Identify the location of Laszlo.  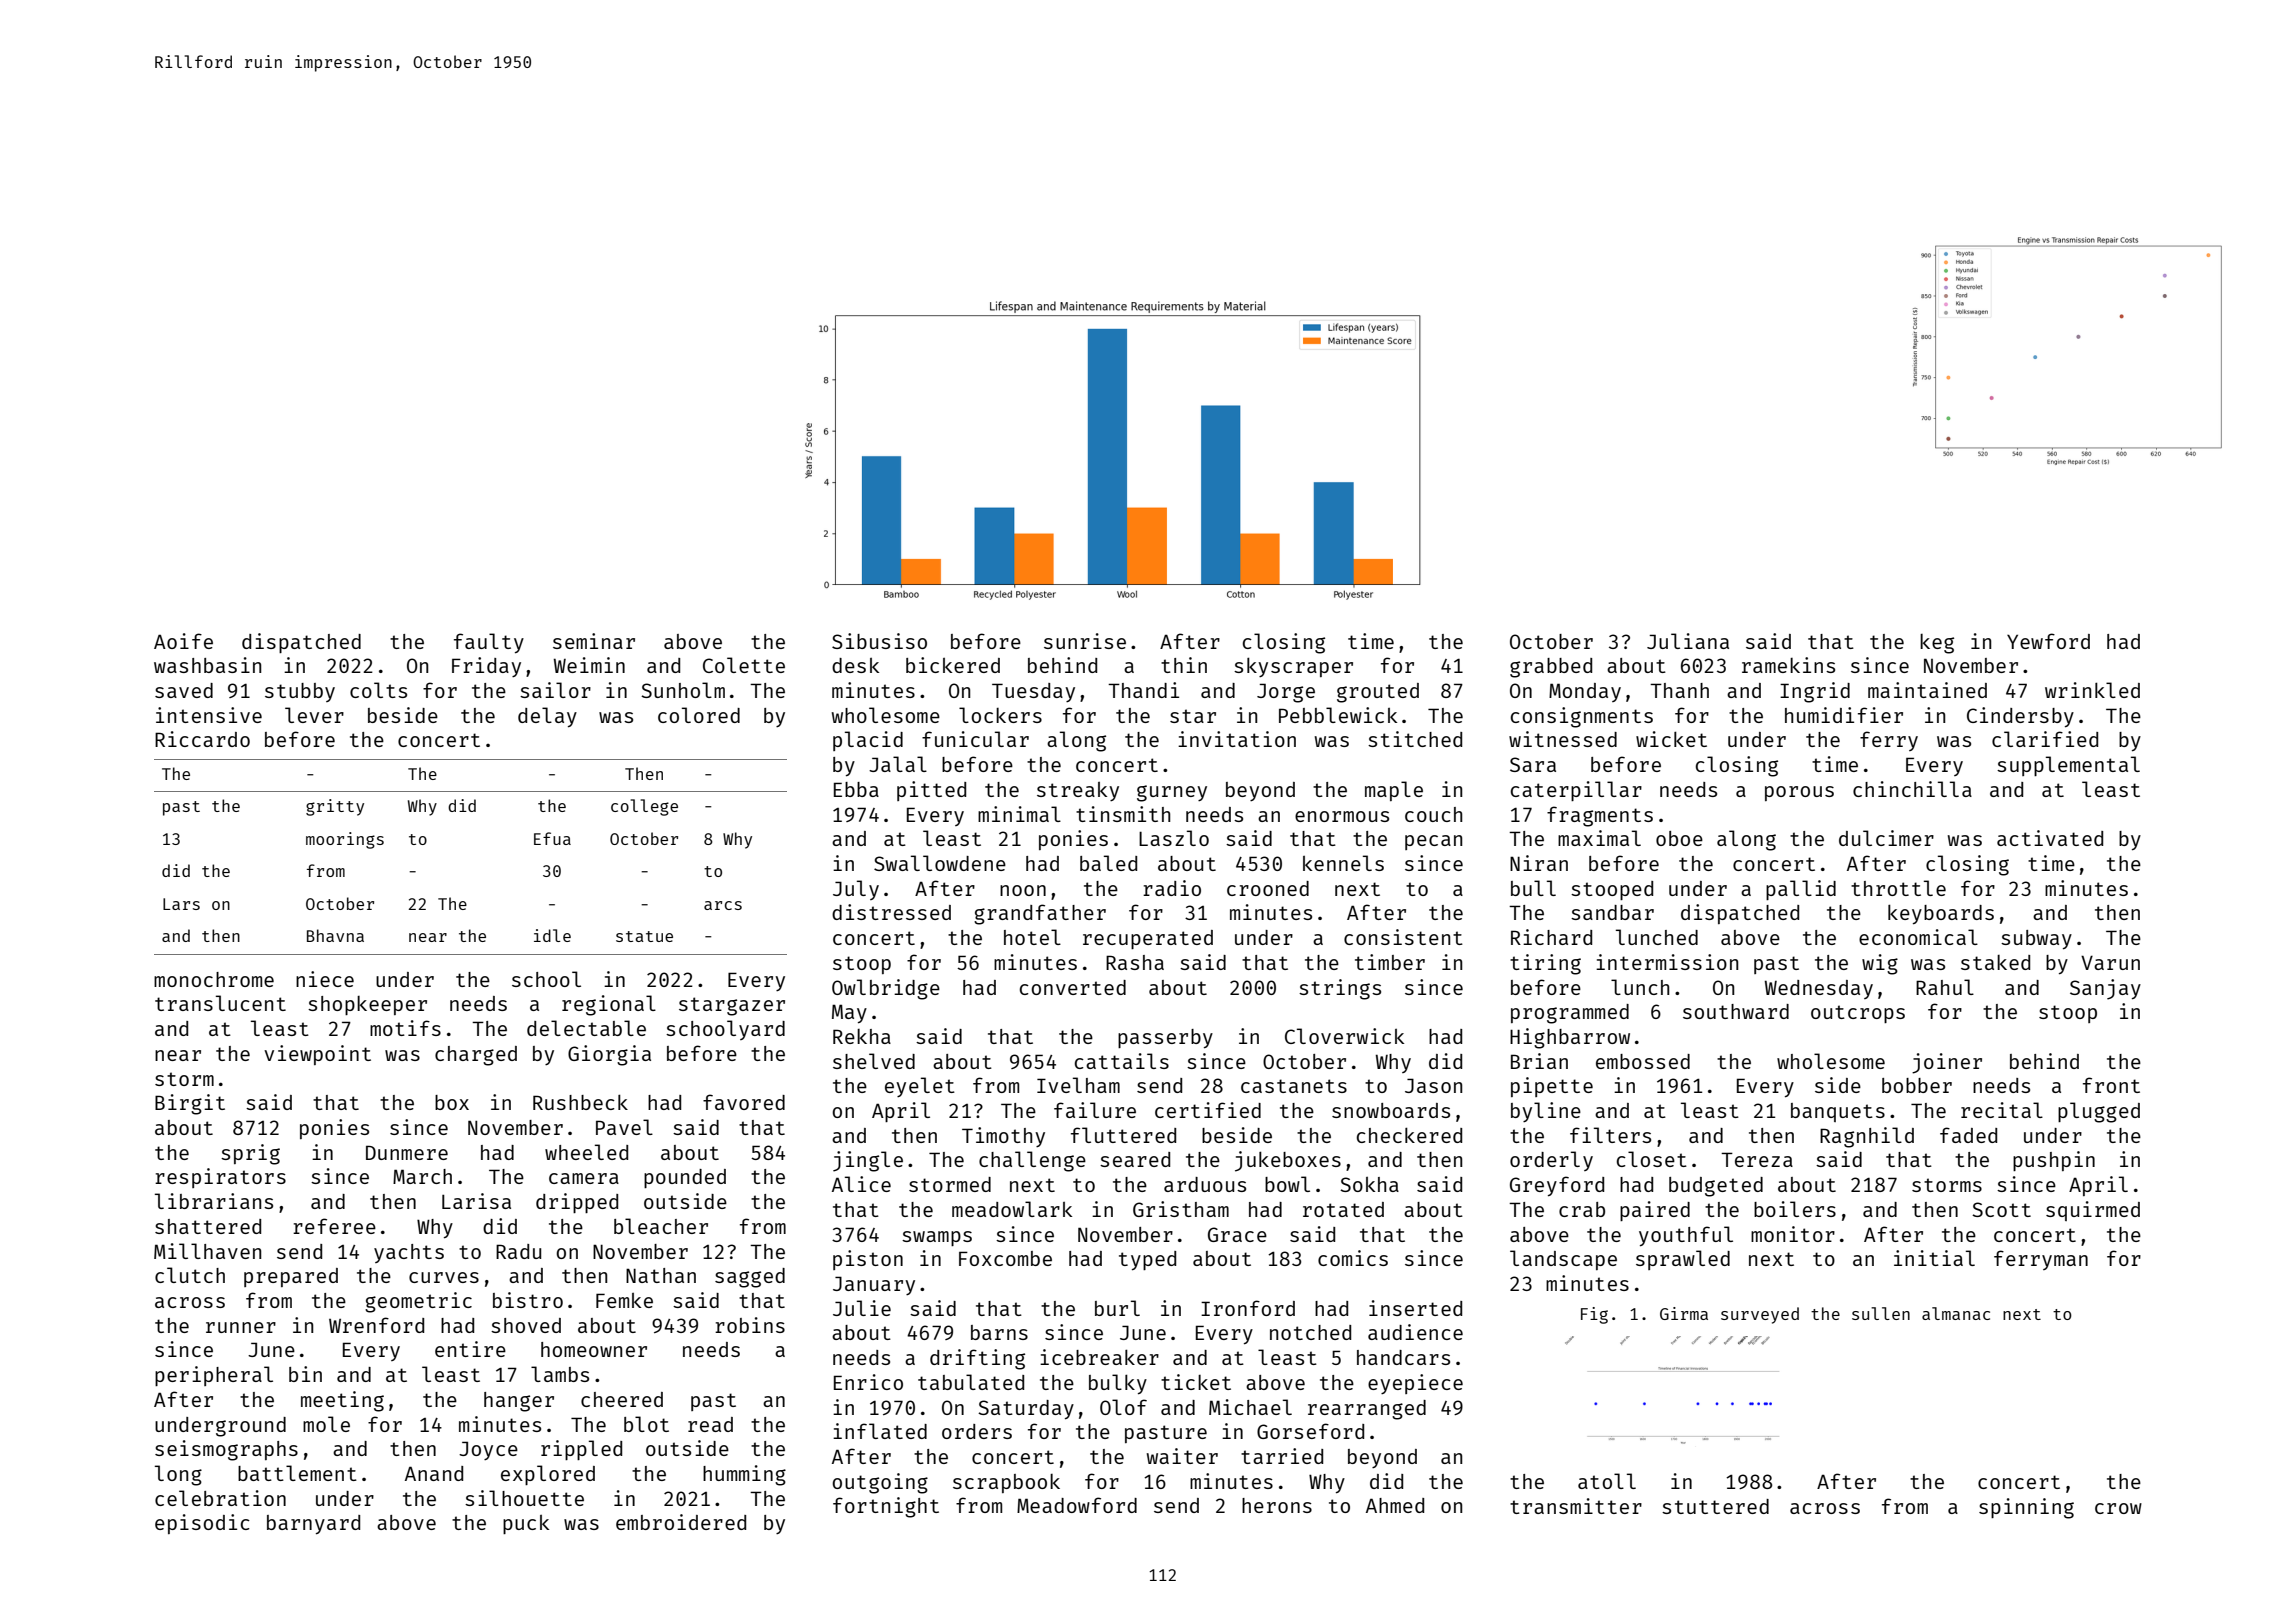
(1174, 838).
